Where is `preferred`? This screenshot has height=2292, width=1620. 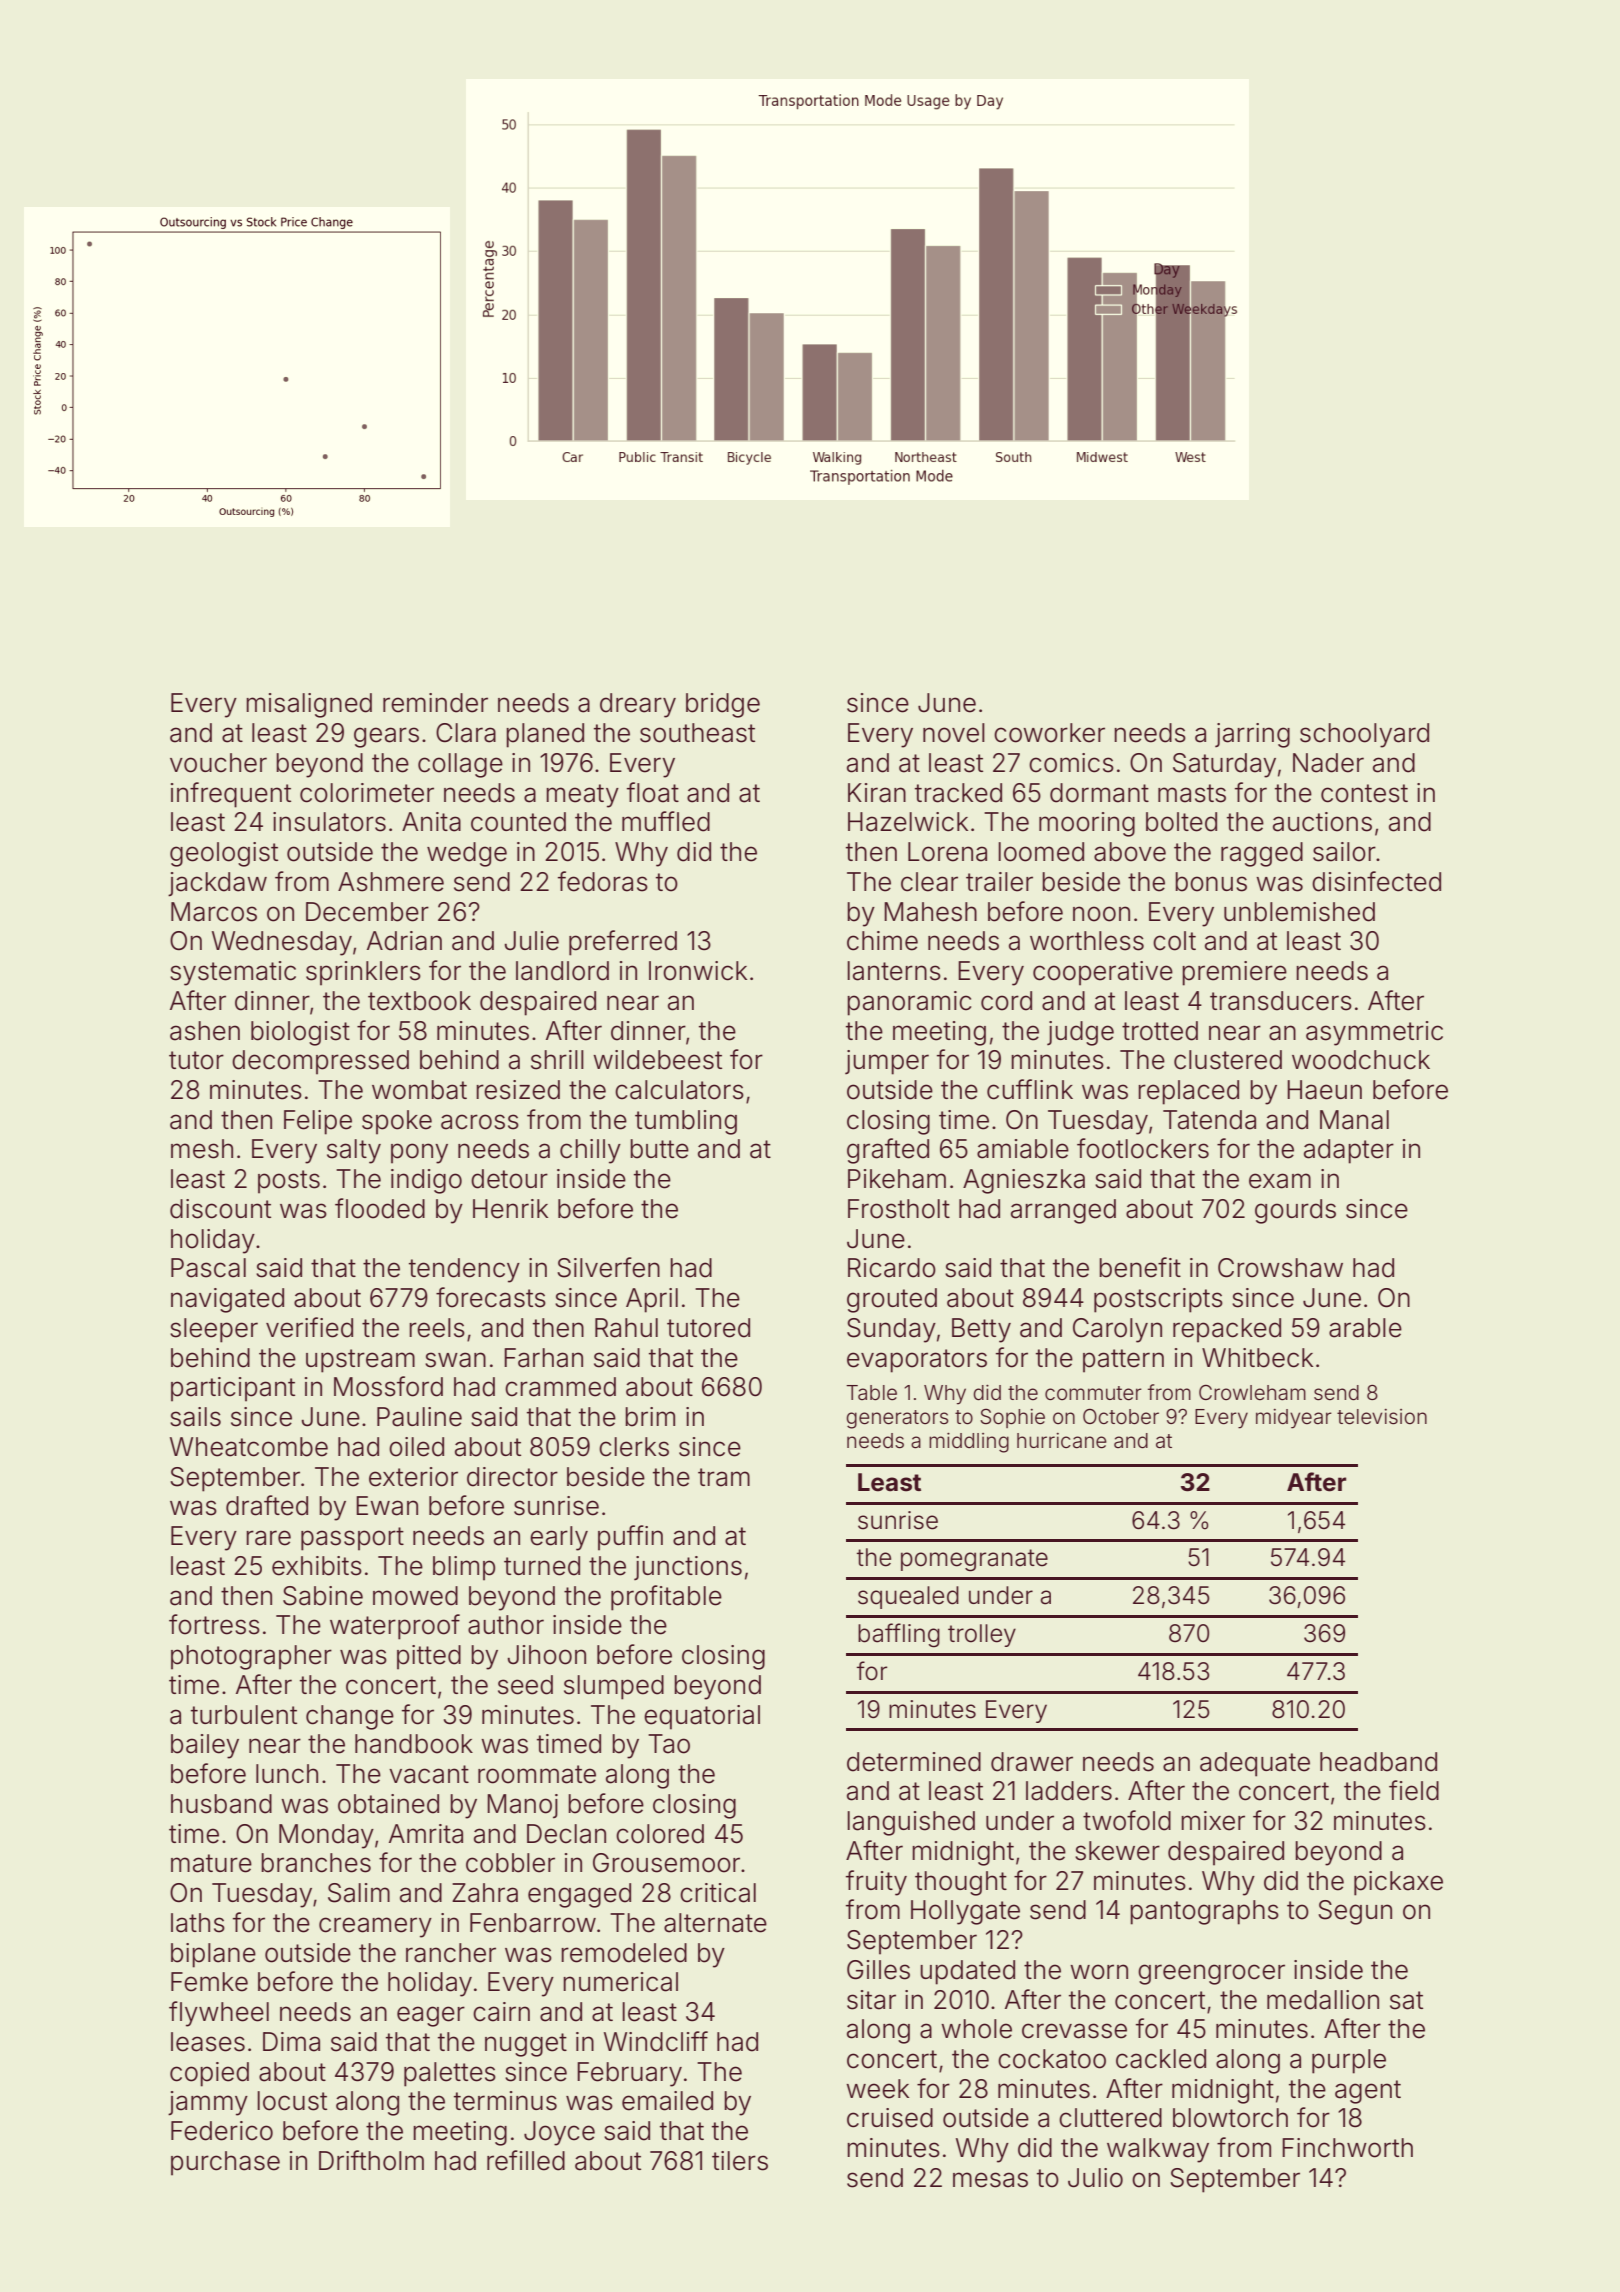
preferred is located at coordinates (623, 943).
